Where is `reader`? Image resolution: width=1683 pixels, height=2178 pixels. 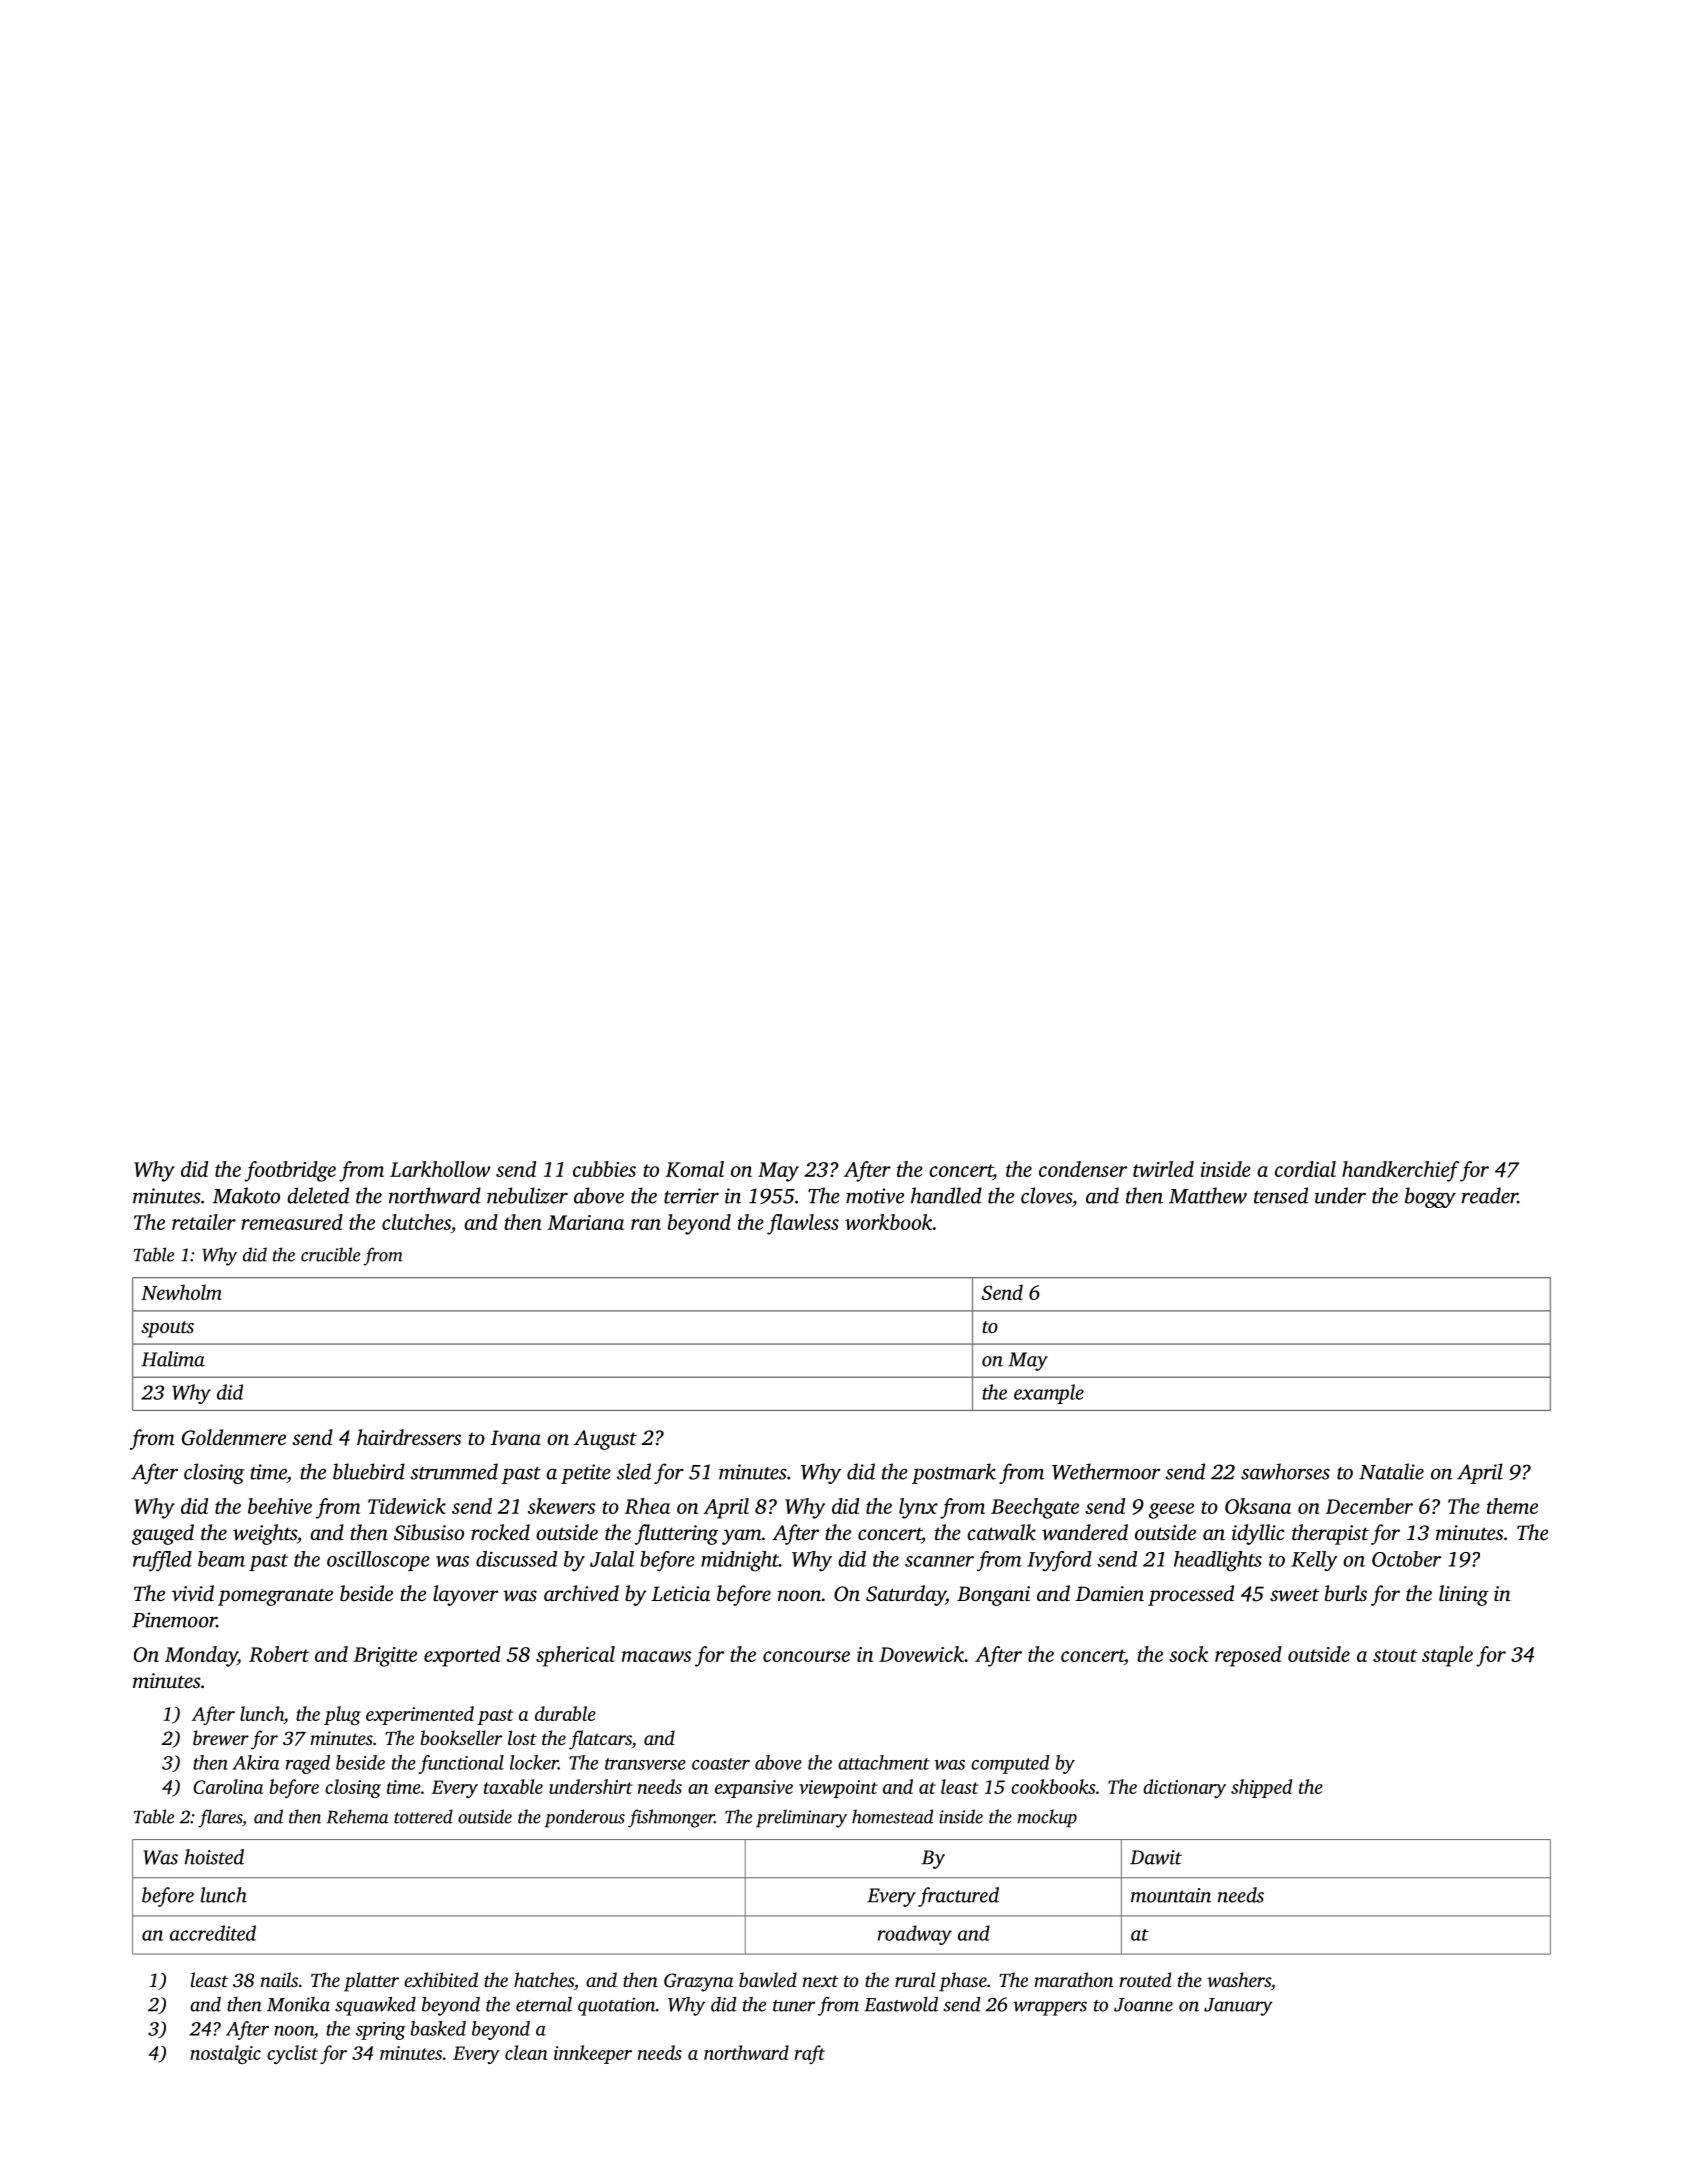
reader is located at coordinates (1490, 1195).
